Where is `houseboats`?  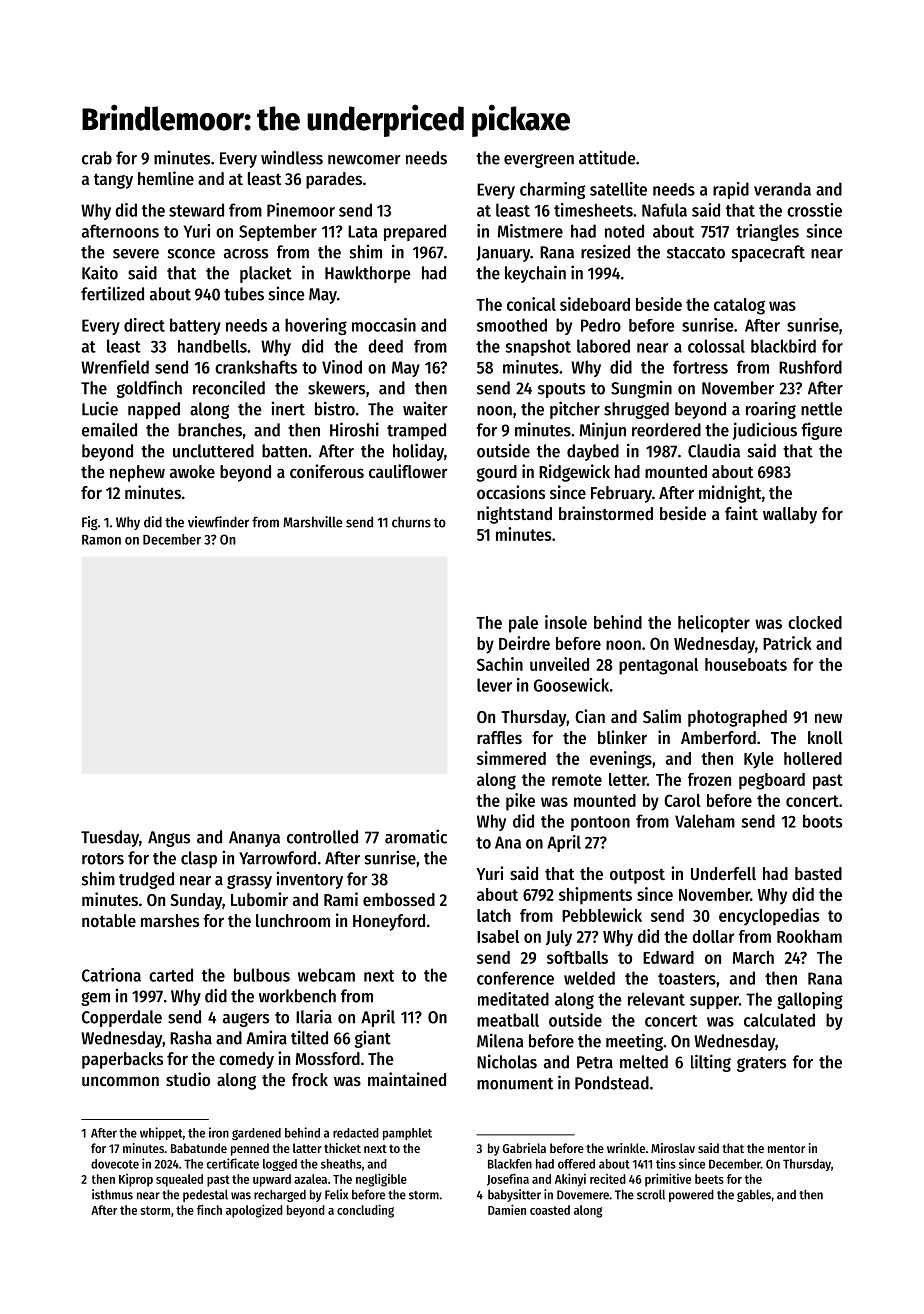 houseboats is located at coordinates (746, 664).
